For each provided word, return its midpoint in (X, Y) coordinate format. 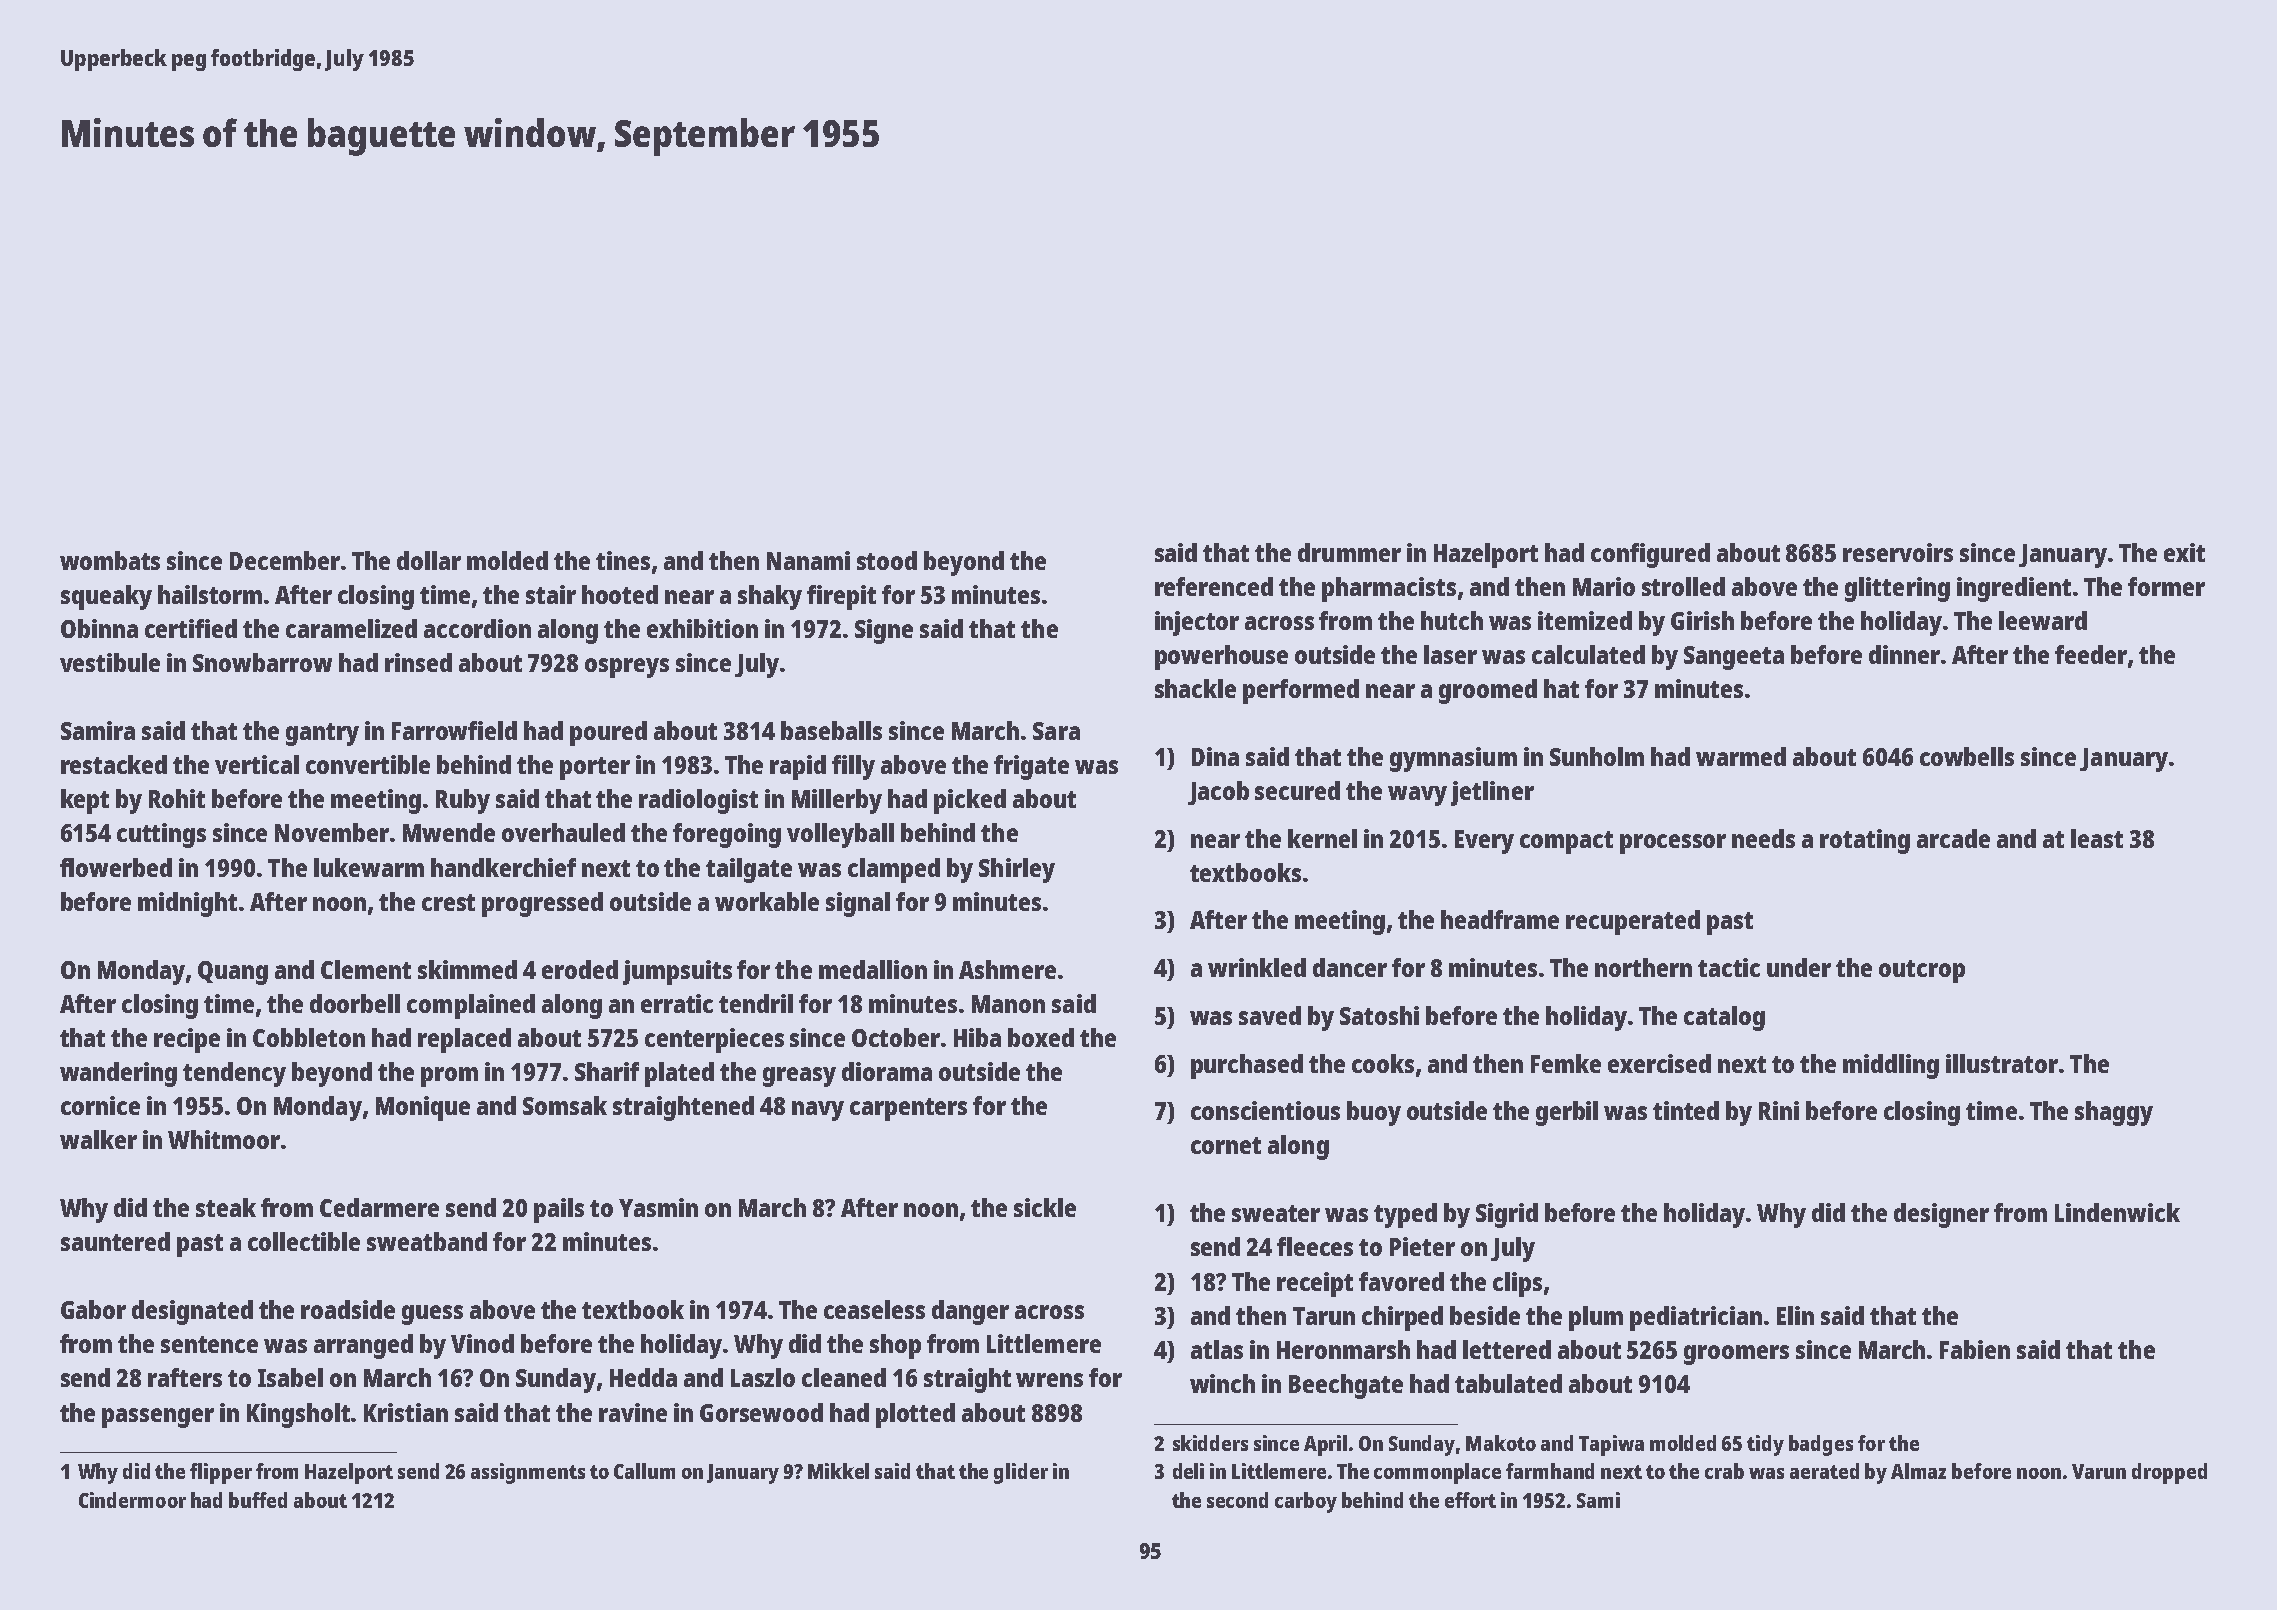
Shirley (1017, 870)
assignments (528, 1473)
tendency (234, 1074)
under (1799, 967)
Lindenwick (2117, 1212)
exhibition (702, 628)
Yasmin (658, 1207)
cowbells (1967, 756)
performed (1301, 691)
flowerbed (116, 867)
